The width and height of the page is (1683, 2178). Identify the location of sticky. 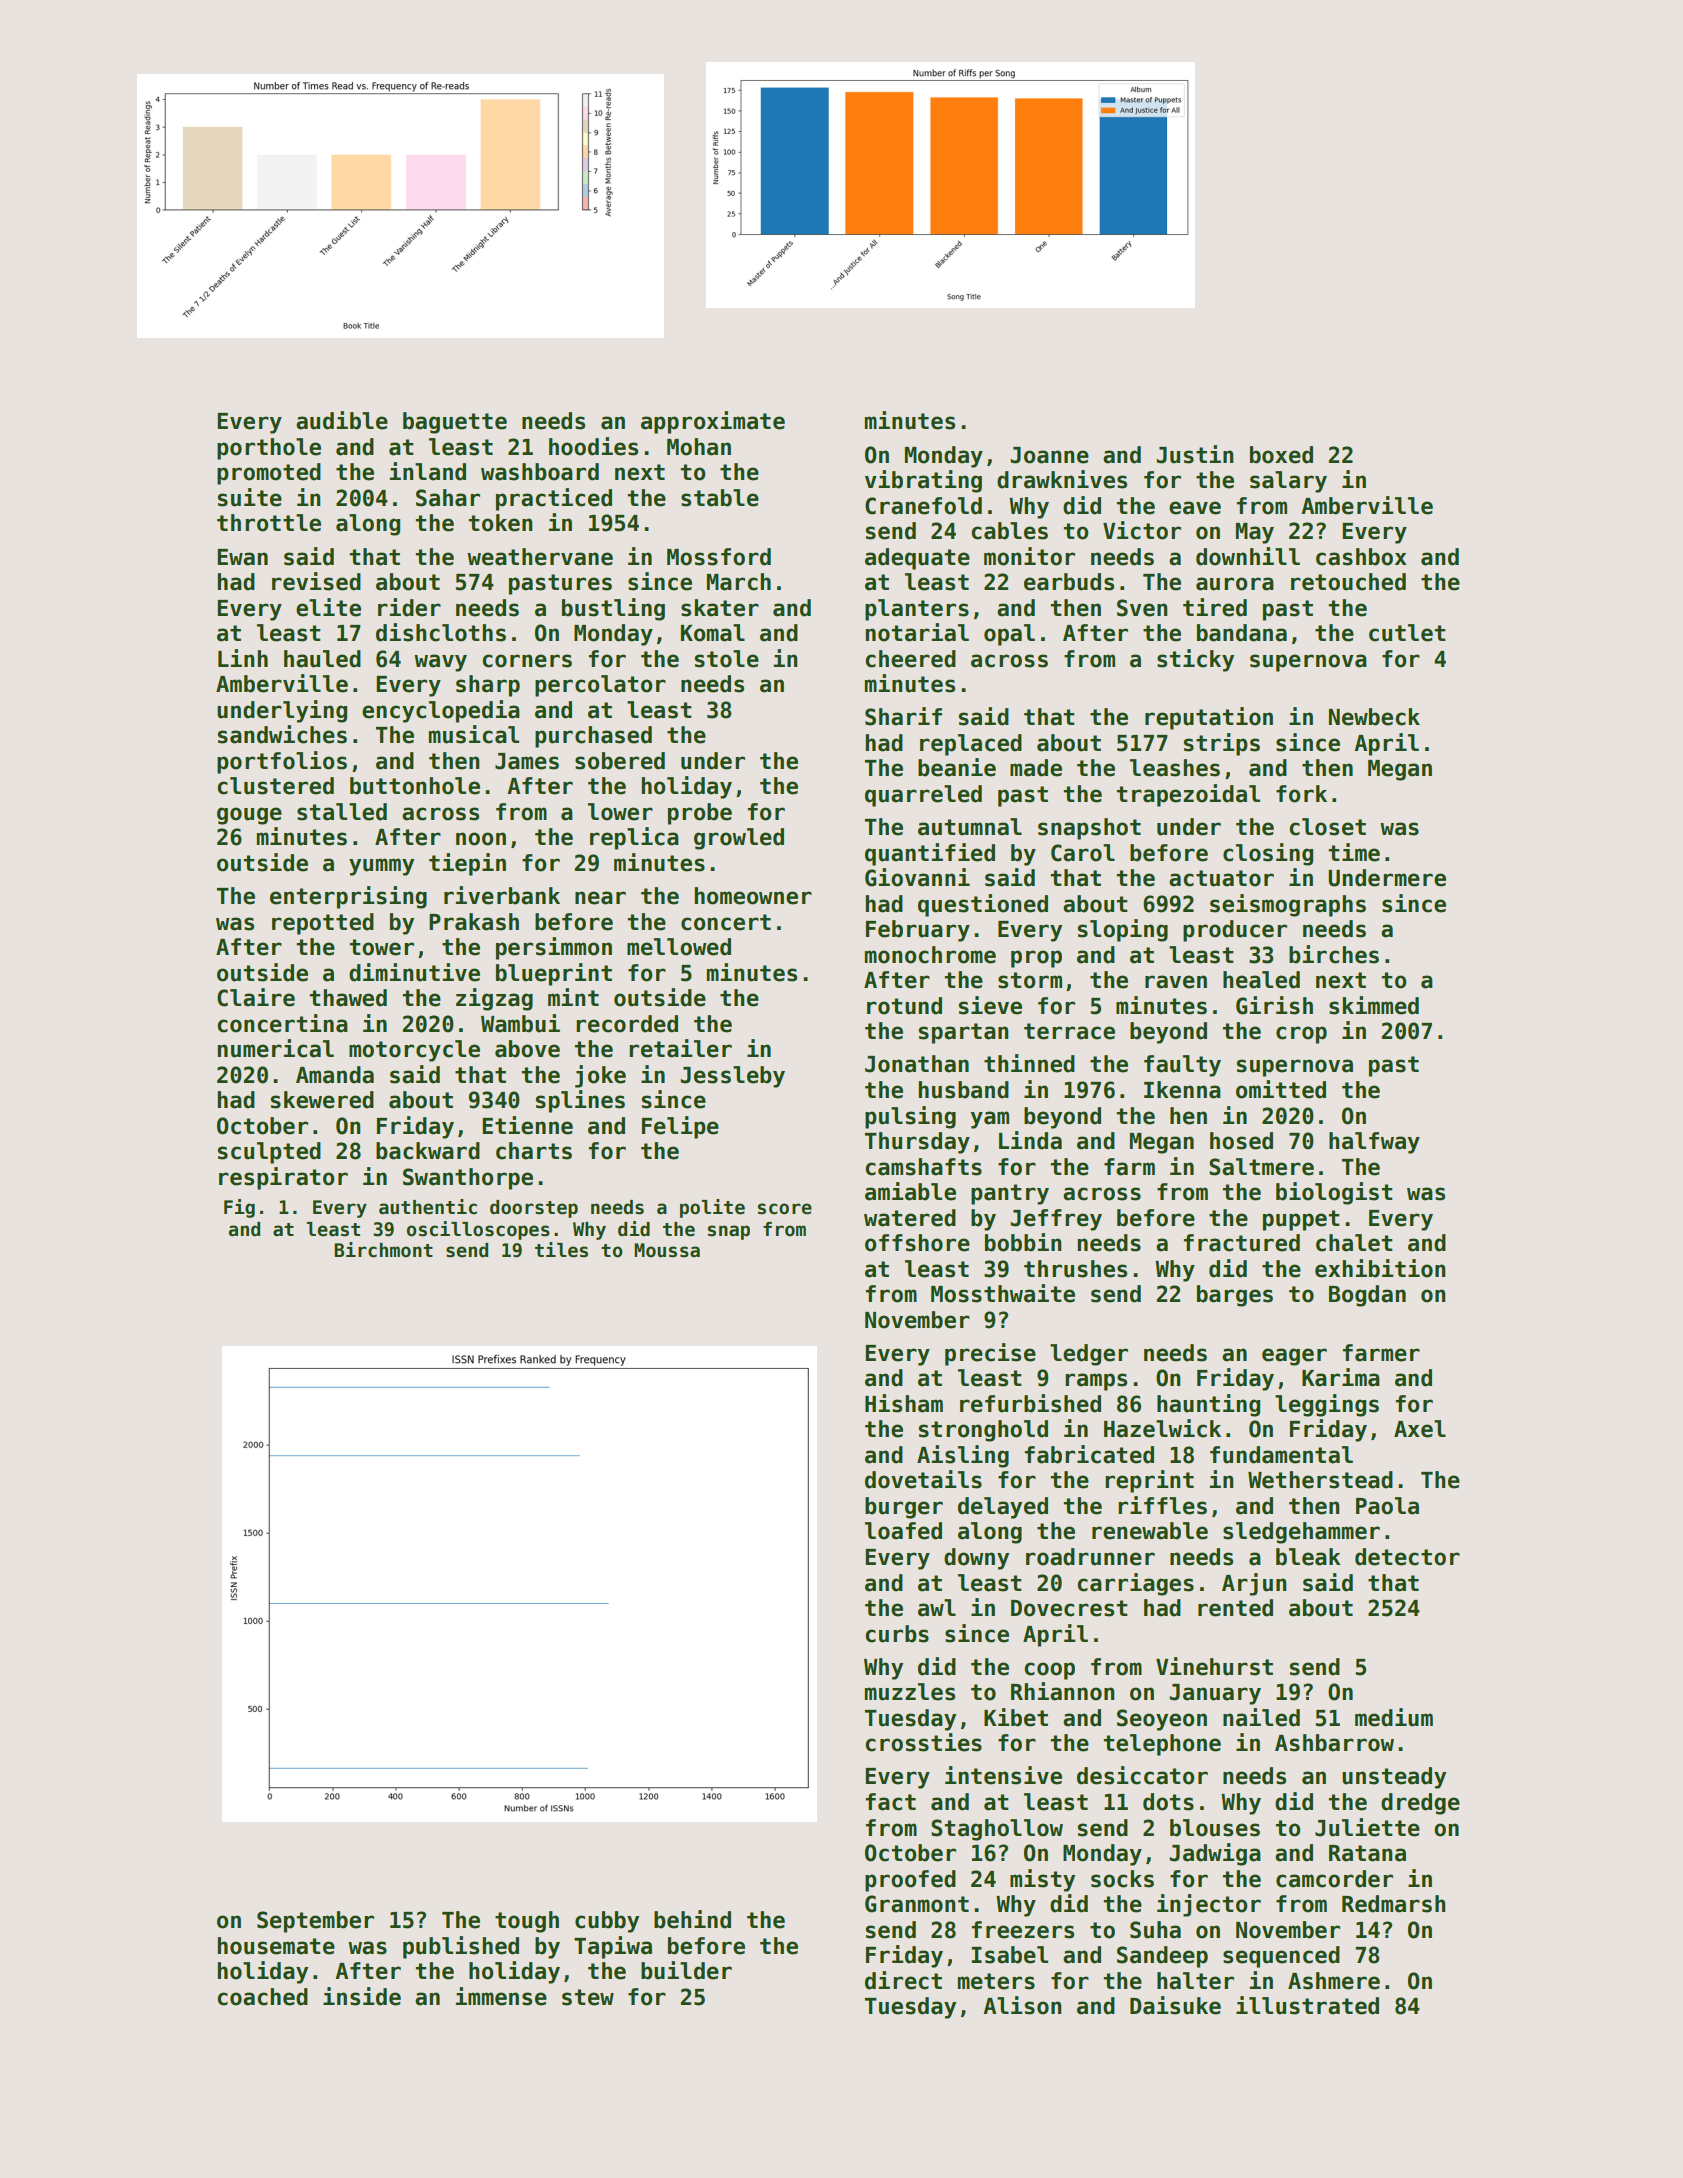
(1195, 660).
